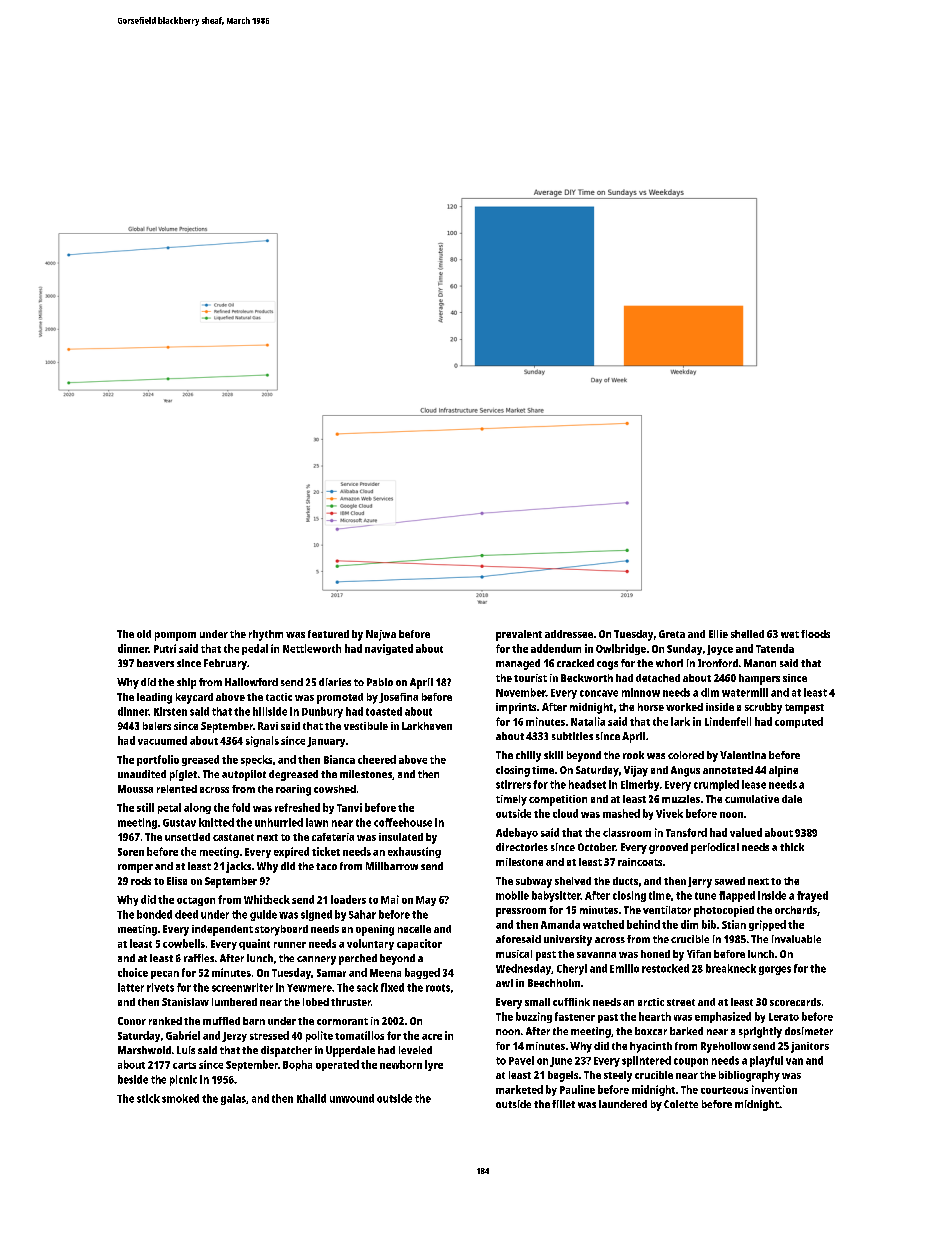  What do you see at coordinates (588, 721) in the screenshot?
I see `Natalia` at bounding box center [588, 721].
